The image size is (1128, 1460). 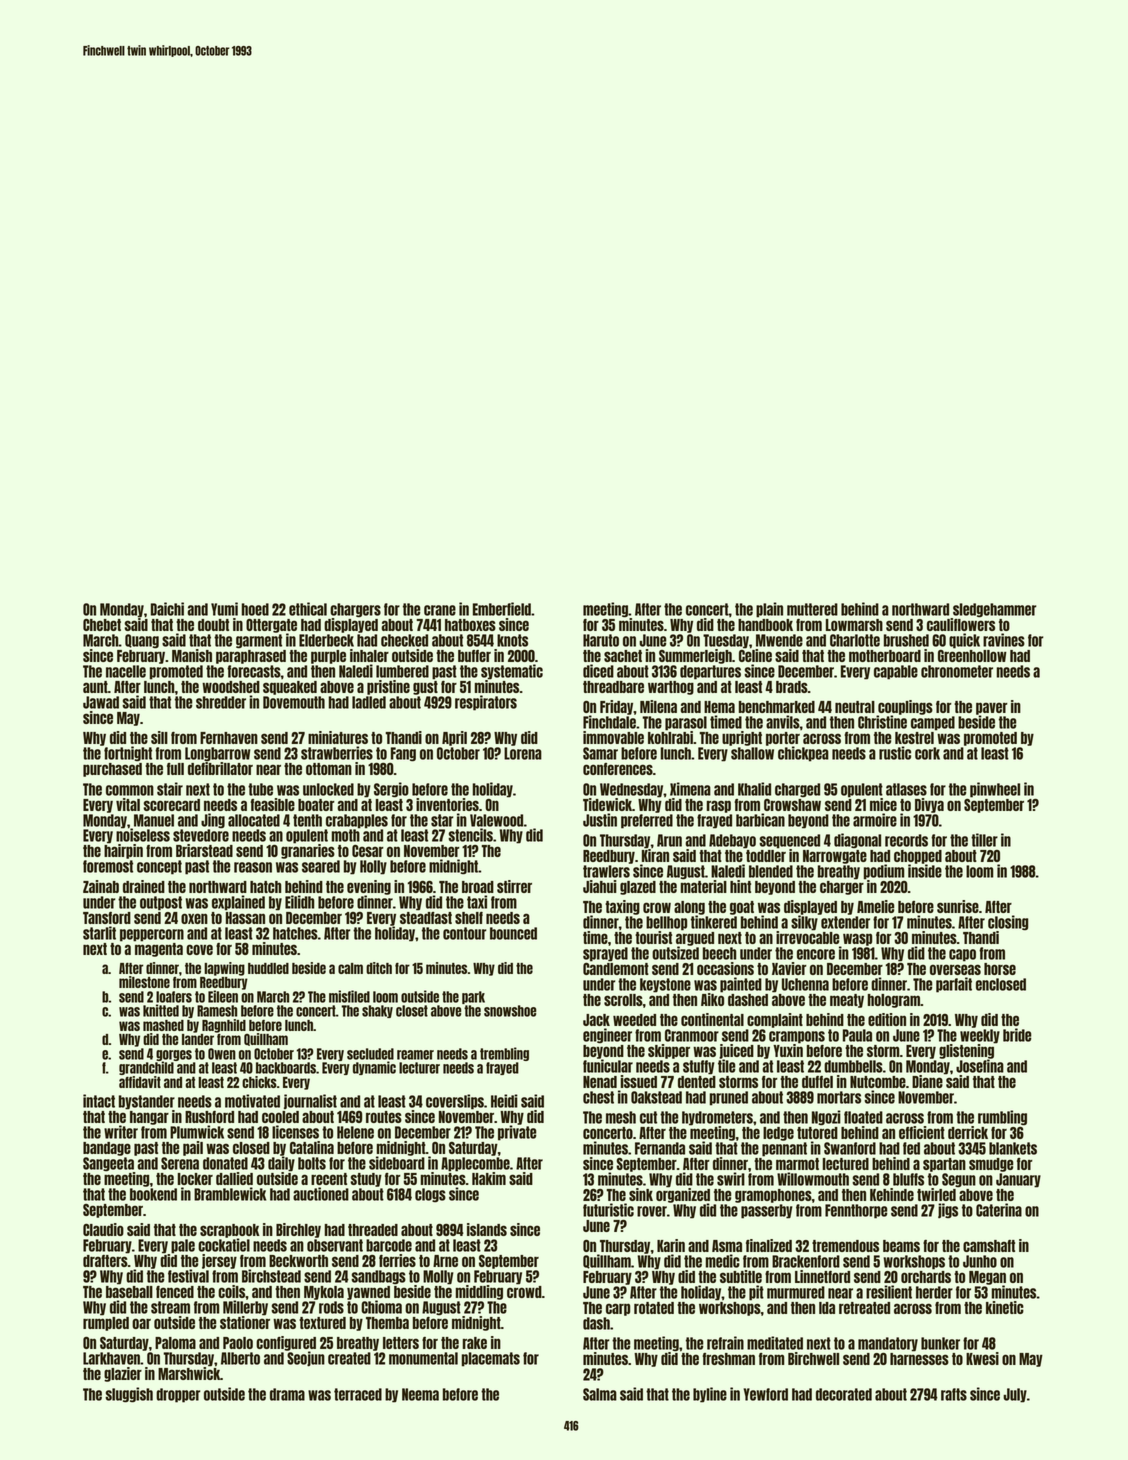 I want to click on passerby, so click(x=767, y=1211).
